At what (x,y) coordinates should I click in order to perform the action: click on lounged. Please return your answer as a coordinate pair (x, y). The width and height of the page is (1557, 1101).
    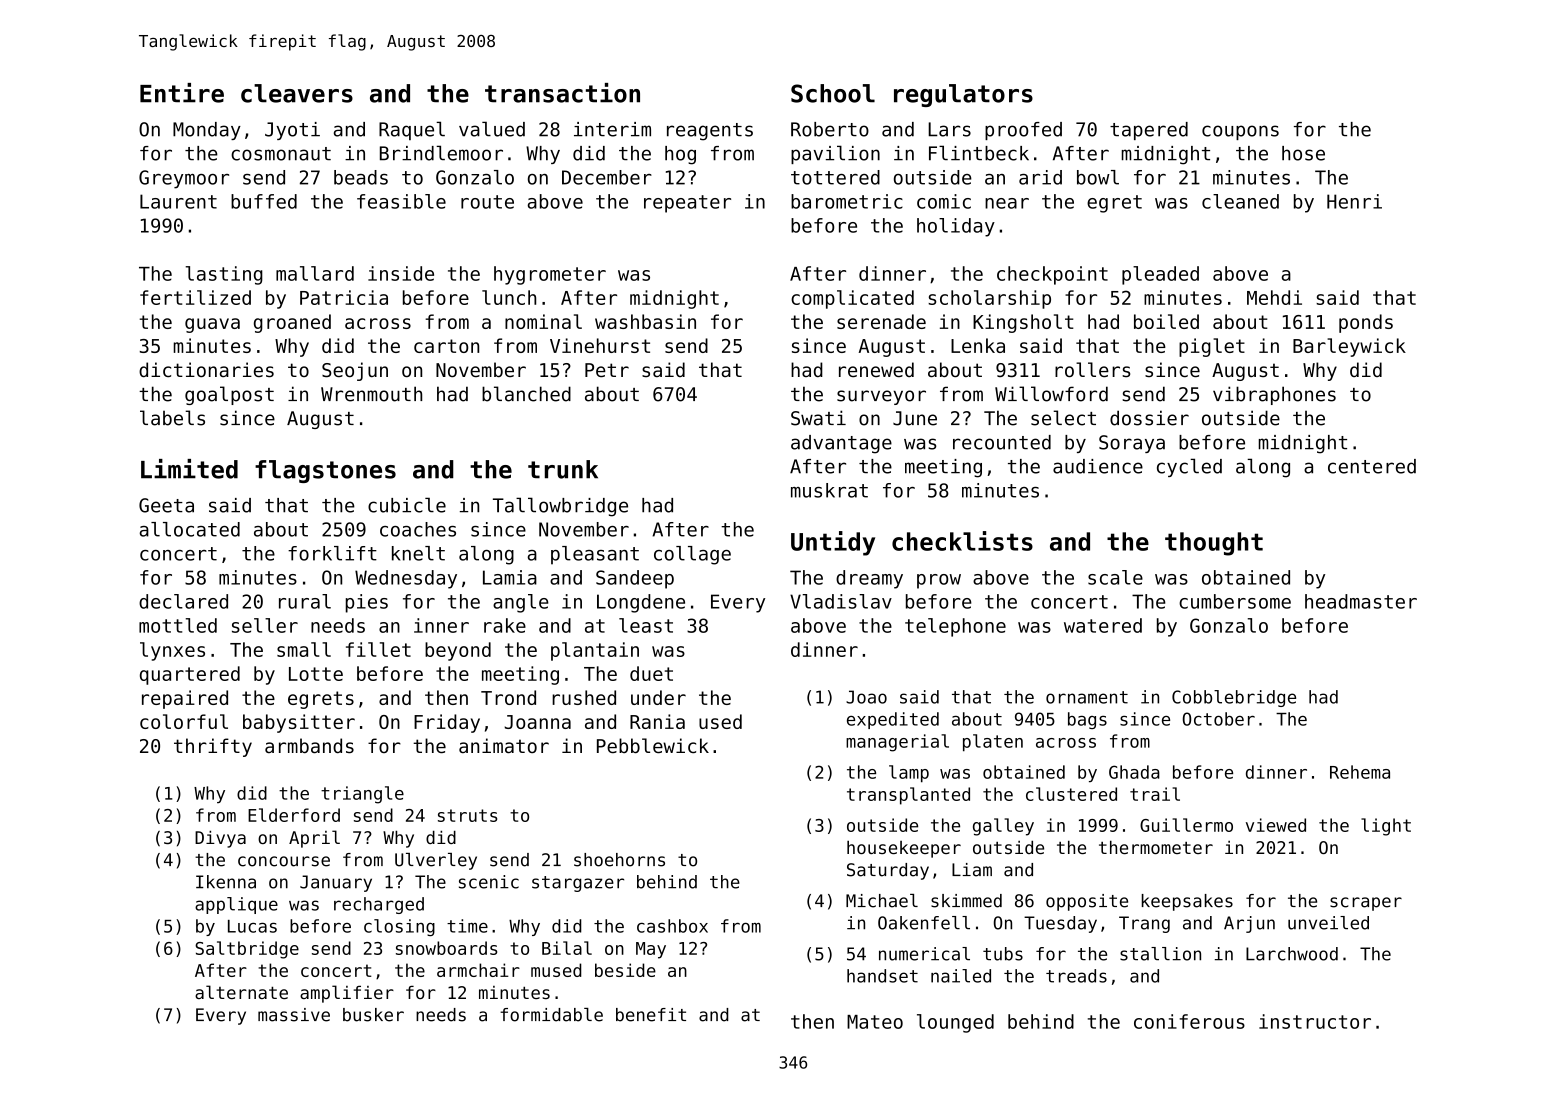
    Looking at the image, I should click on (955, 1023).
